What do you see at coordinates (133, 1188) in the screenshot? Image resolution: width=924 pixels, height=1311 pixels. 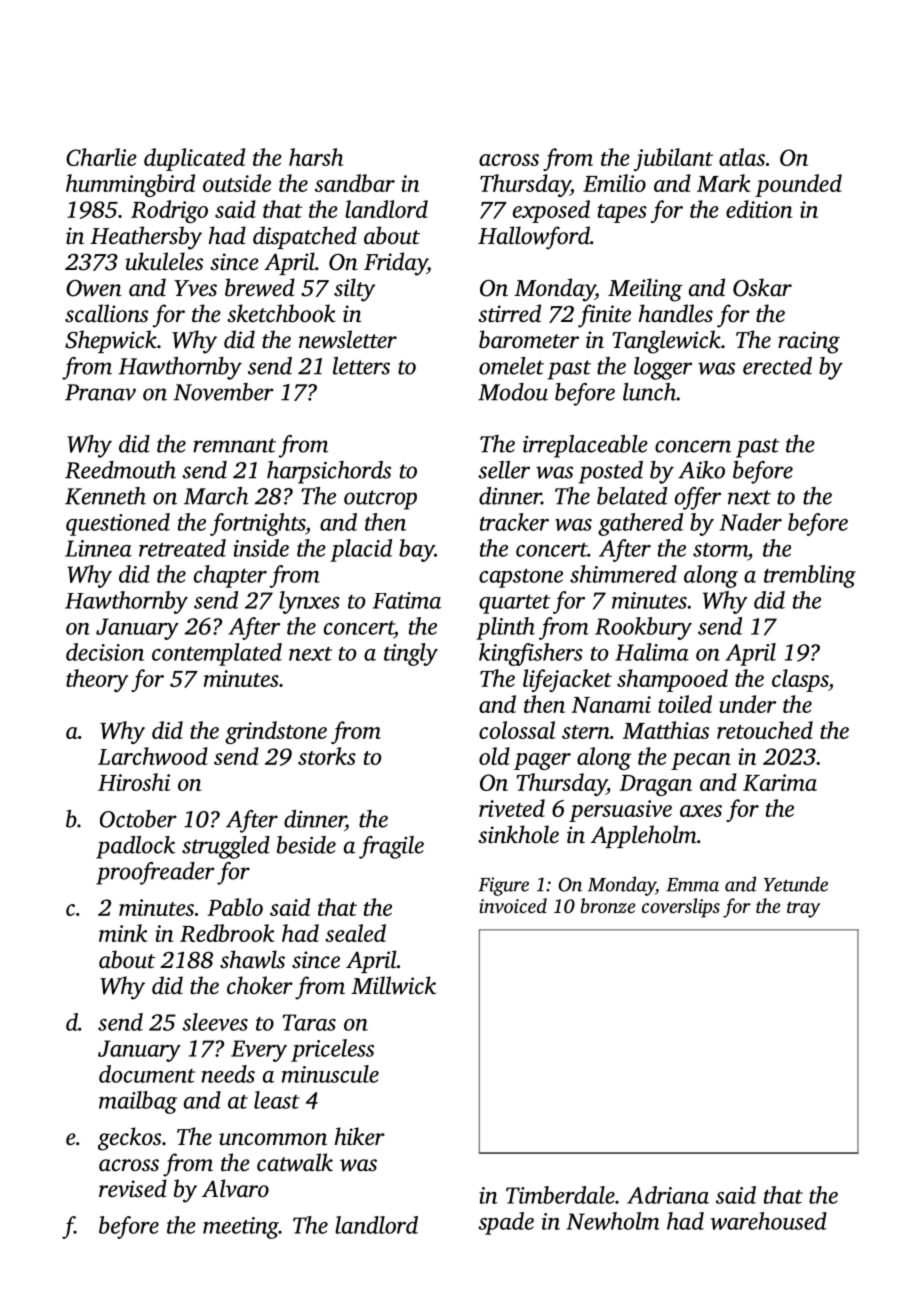 I see `revised` at bounding box center [133, 1188].
